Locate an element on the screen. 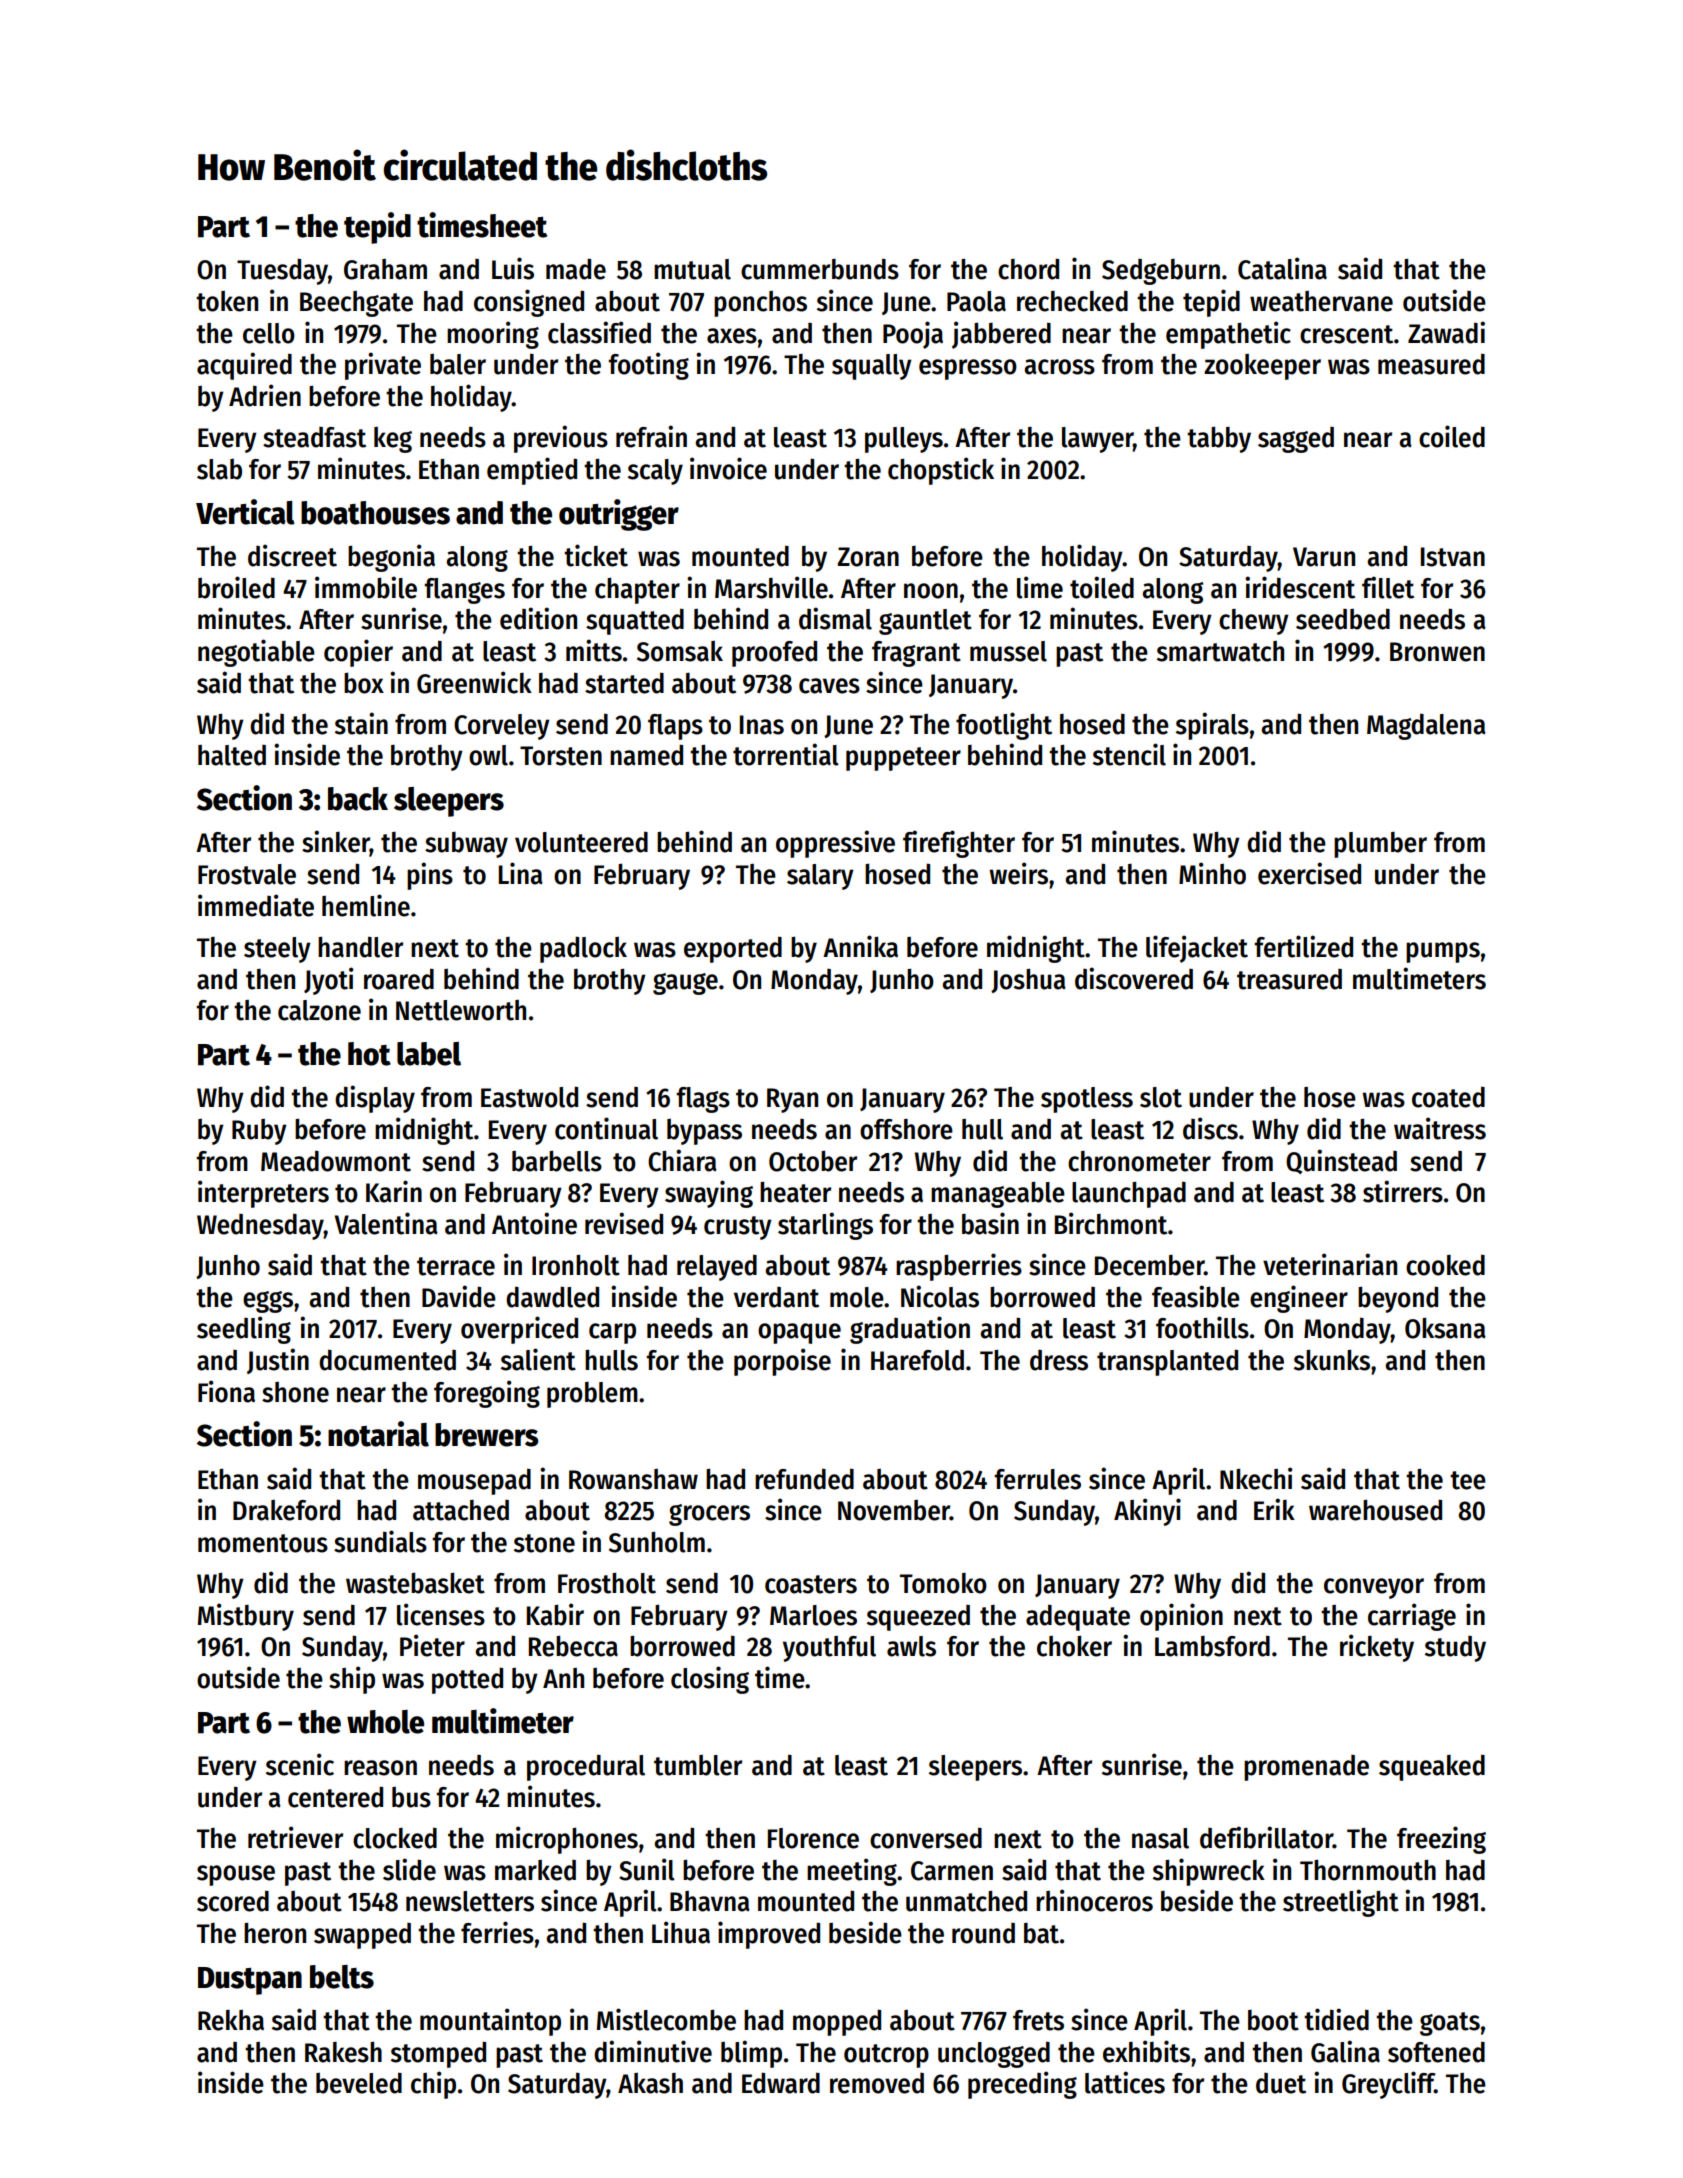  Varun is located at coordinates (1324, 557).
